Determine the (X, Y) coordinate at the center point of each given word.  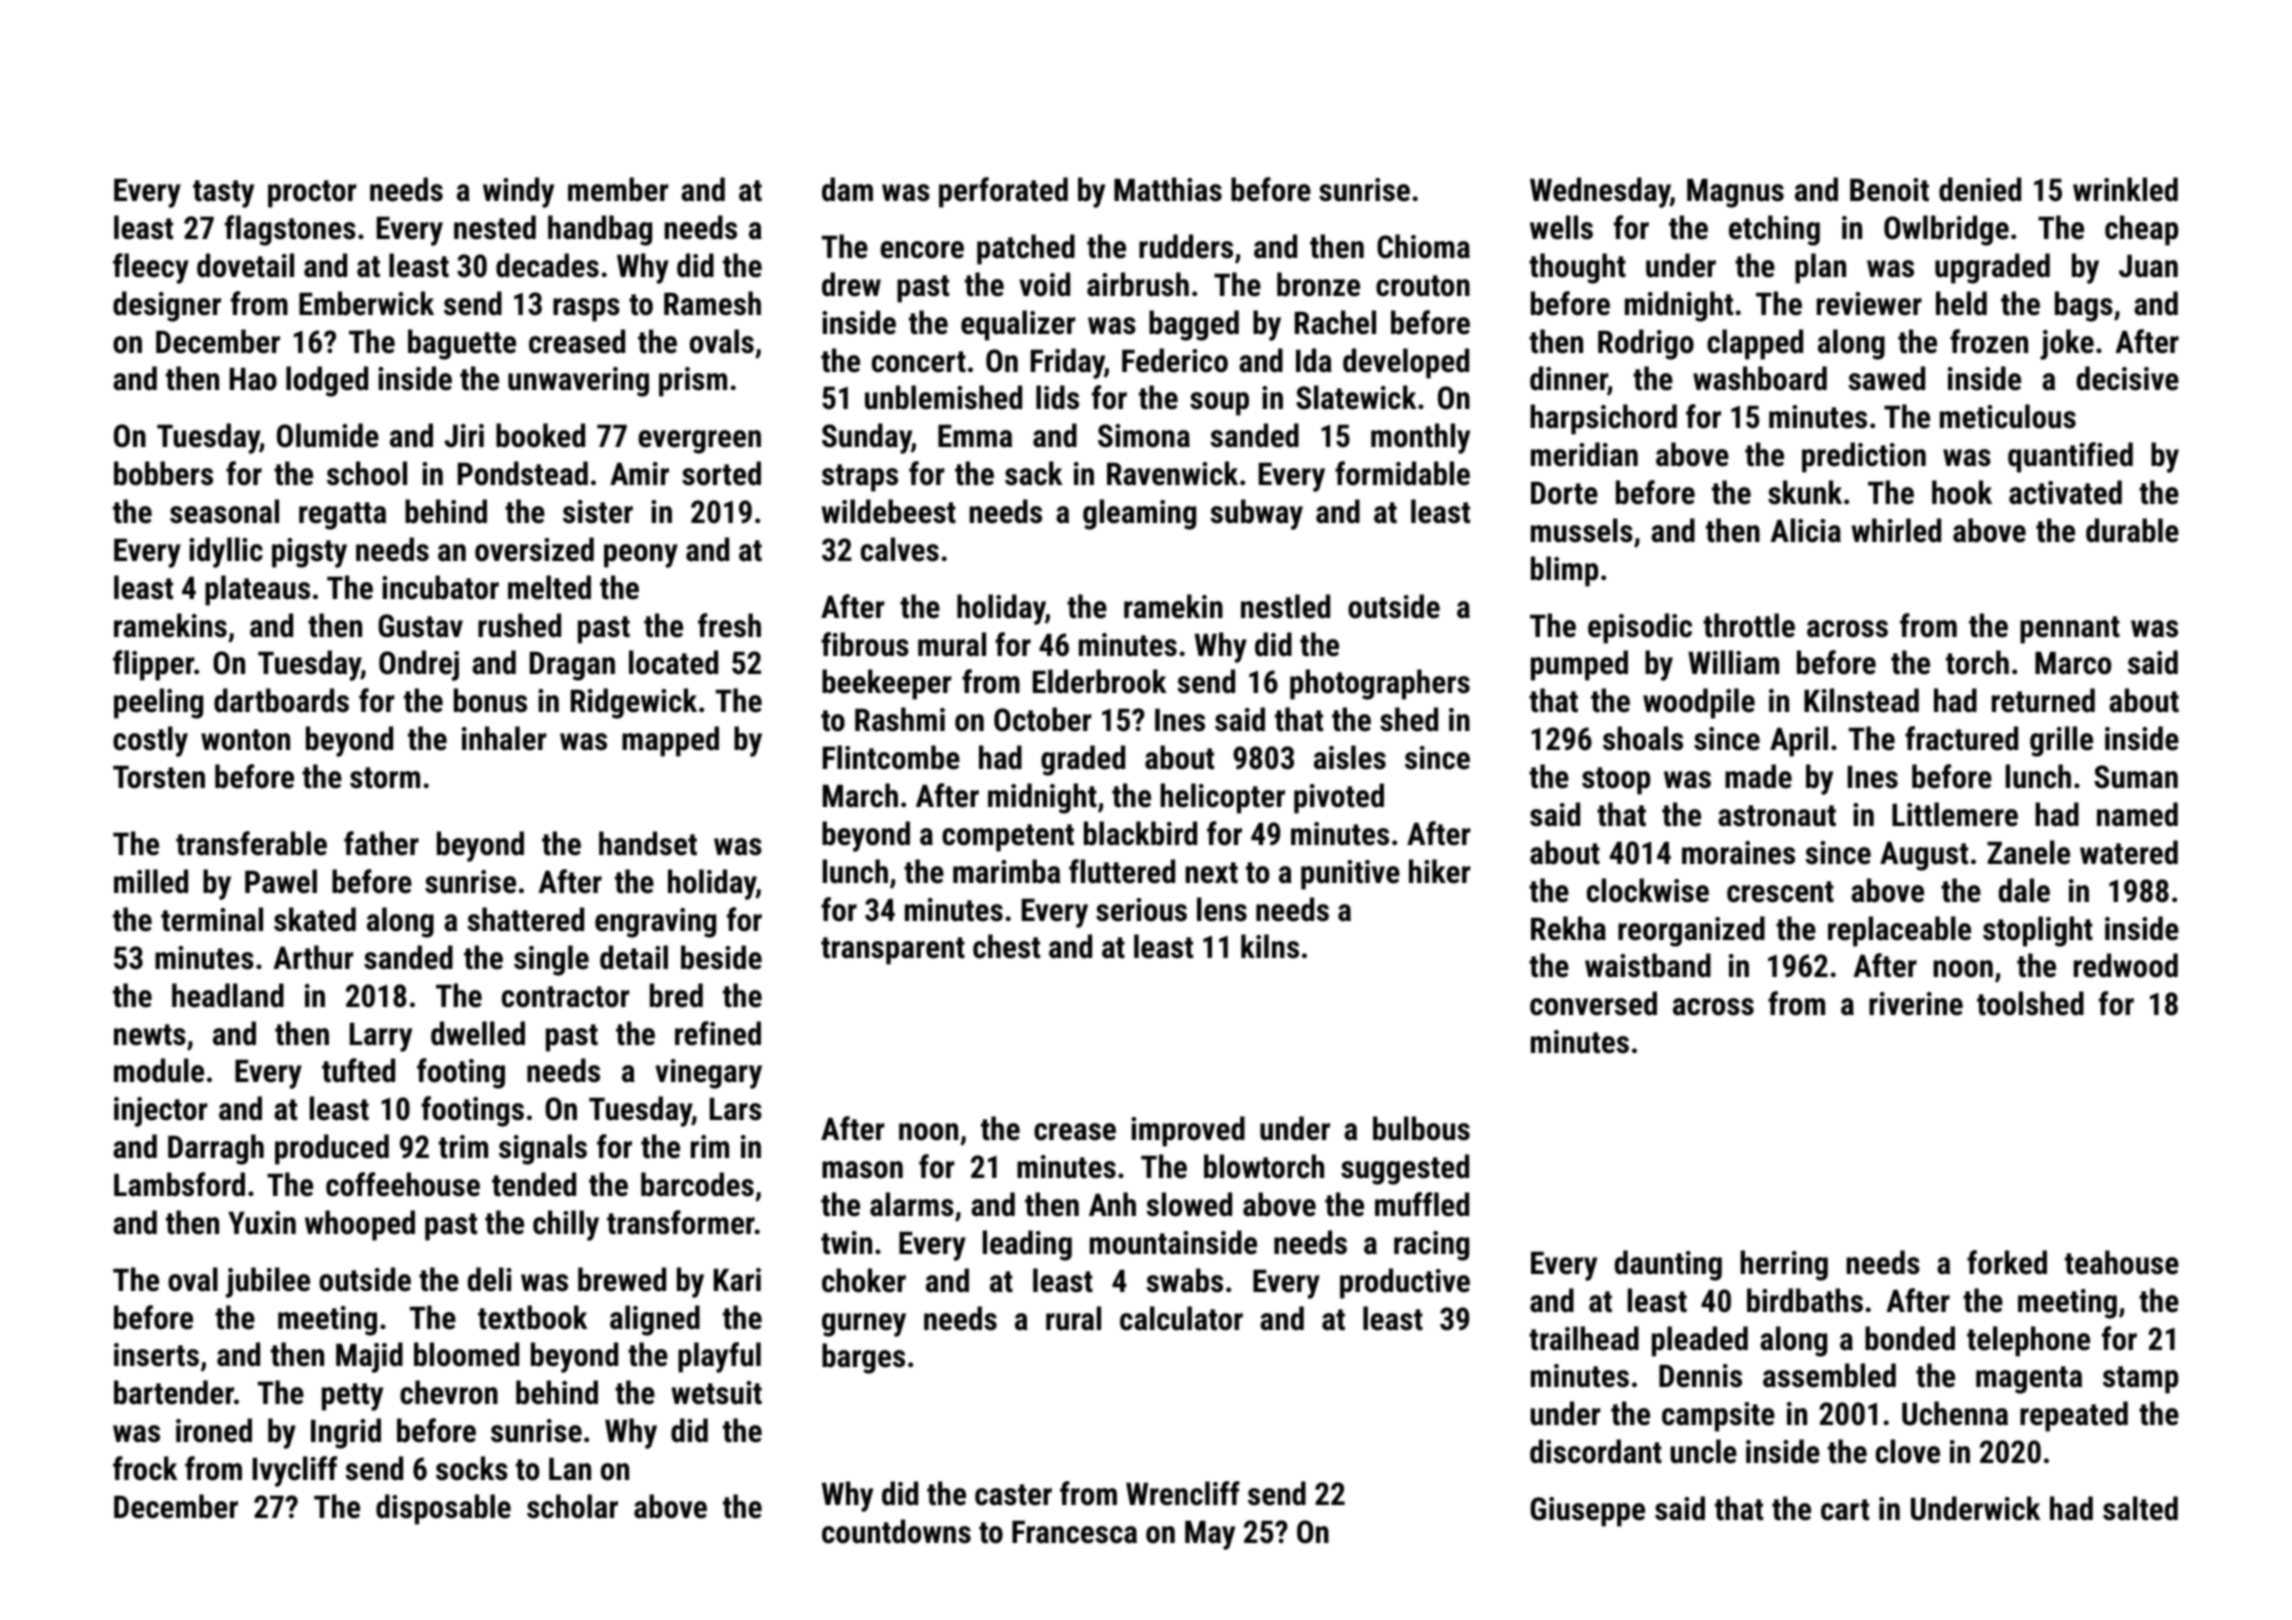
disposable (443, 1509)
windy (518, 192)
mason (862, 1170)
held (1961, 303)
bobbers (163, 473)
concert (919, 362)
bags (2084, 306)
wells (1561, 227)
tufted (358, 1070)
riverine (1916, 1004)
